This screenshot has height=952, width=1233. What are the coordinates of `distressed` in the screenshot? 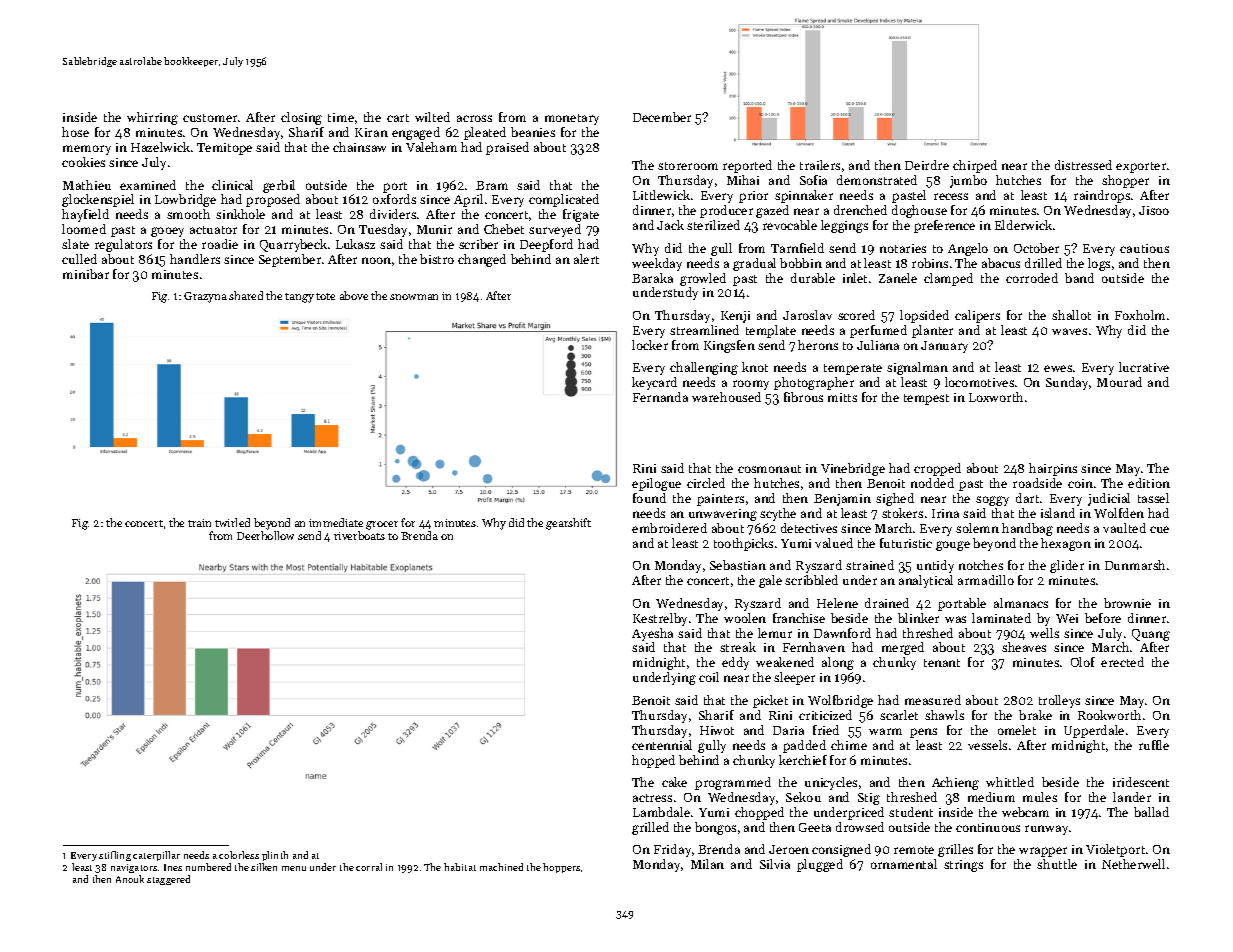 It's located at (1083, 165).
